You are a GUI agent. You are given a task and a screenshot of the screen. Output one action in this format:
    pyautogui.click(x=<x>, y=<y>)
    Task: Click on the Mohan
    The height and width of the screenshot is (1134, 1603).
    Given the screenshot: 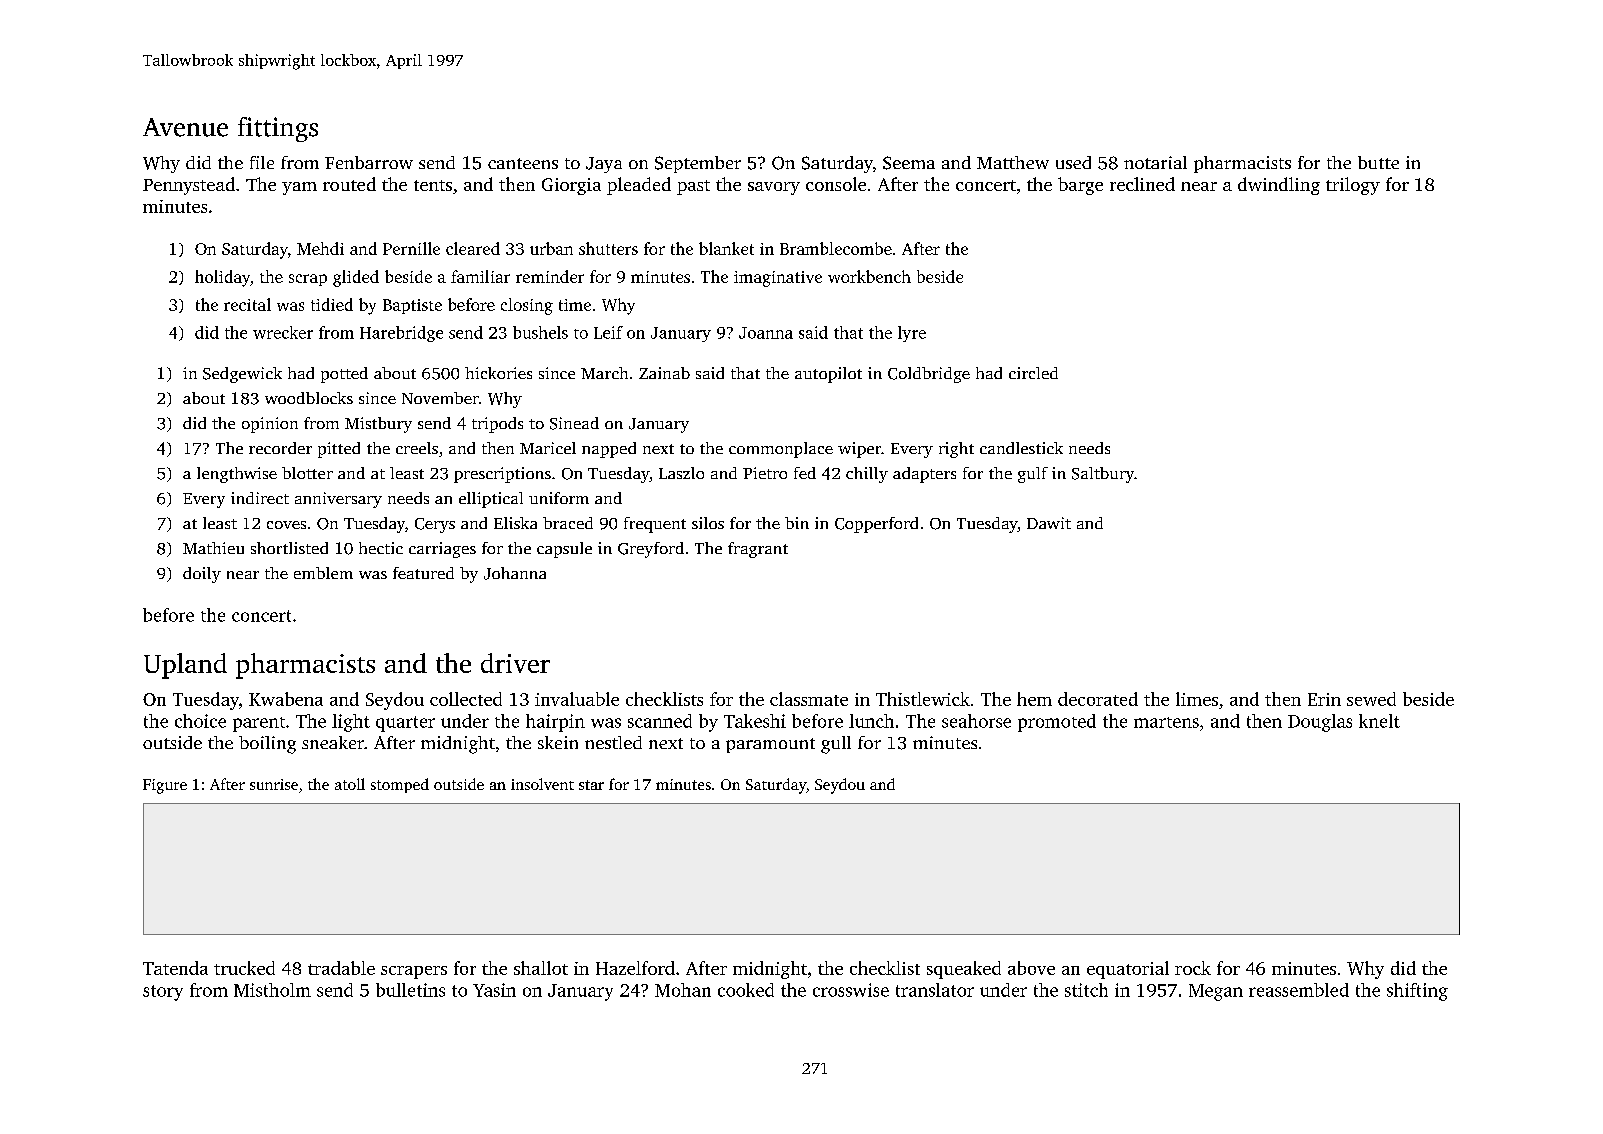 What is the action you would take?
    pyautogui.click(x=683, y=990)
